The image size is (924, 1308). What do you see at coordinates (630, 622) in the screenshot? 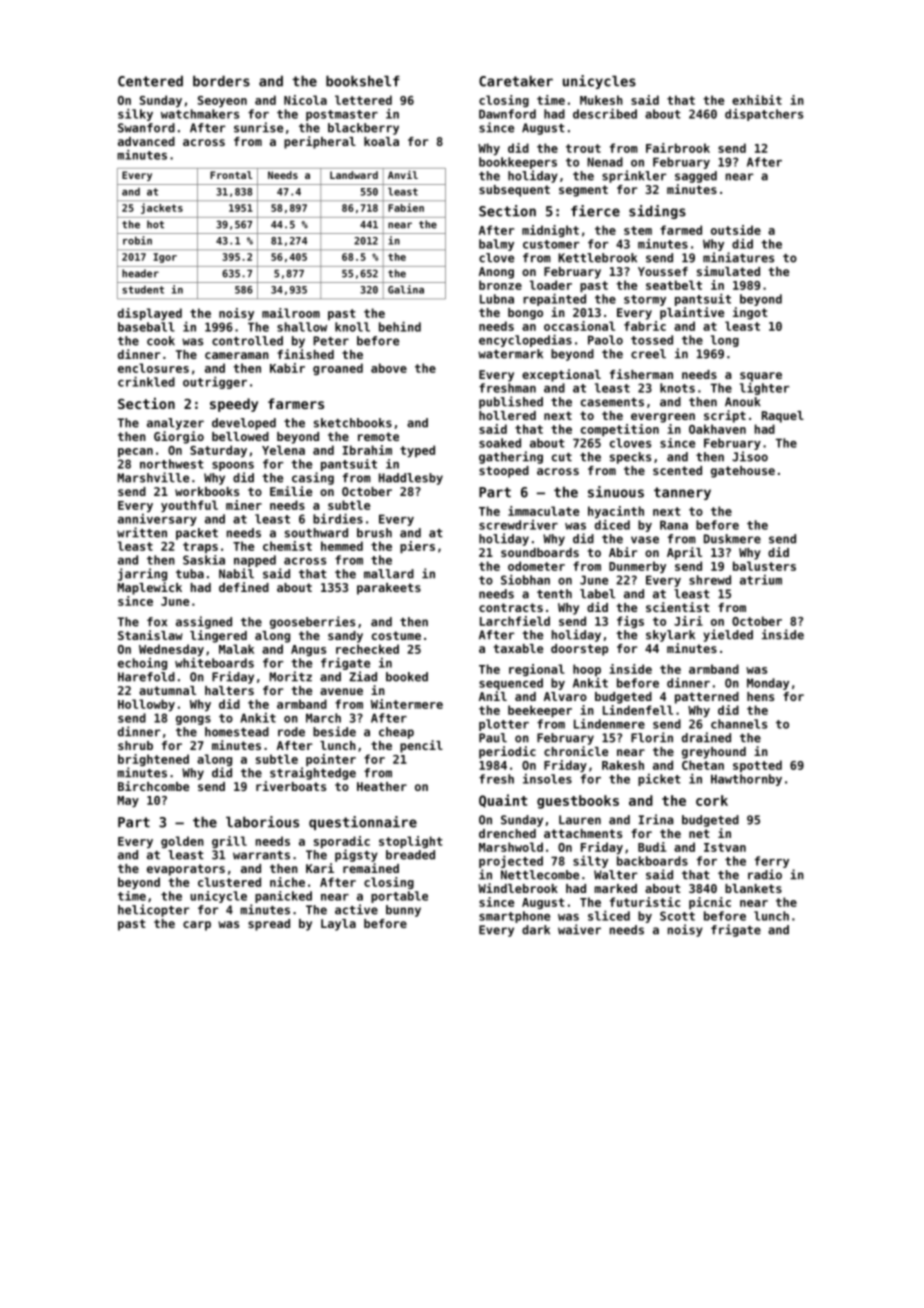
I see `figs` at bounding box center [630, 622].
